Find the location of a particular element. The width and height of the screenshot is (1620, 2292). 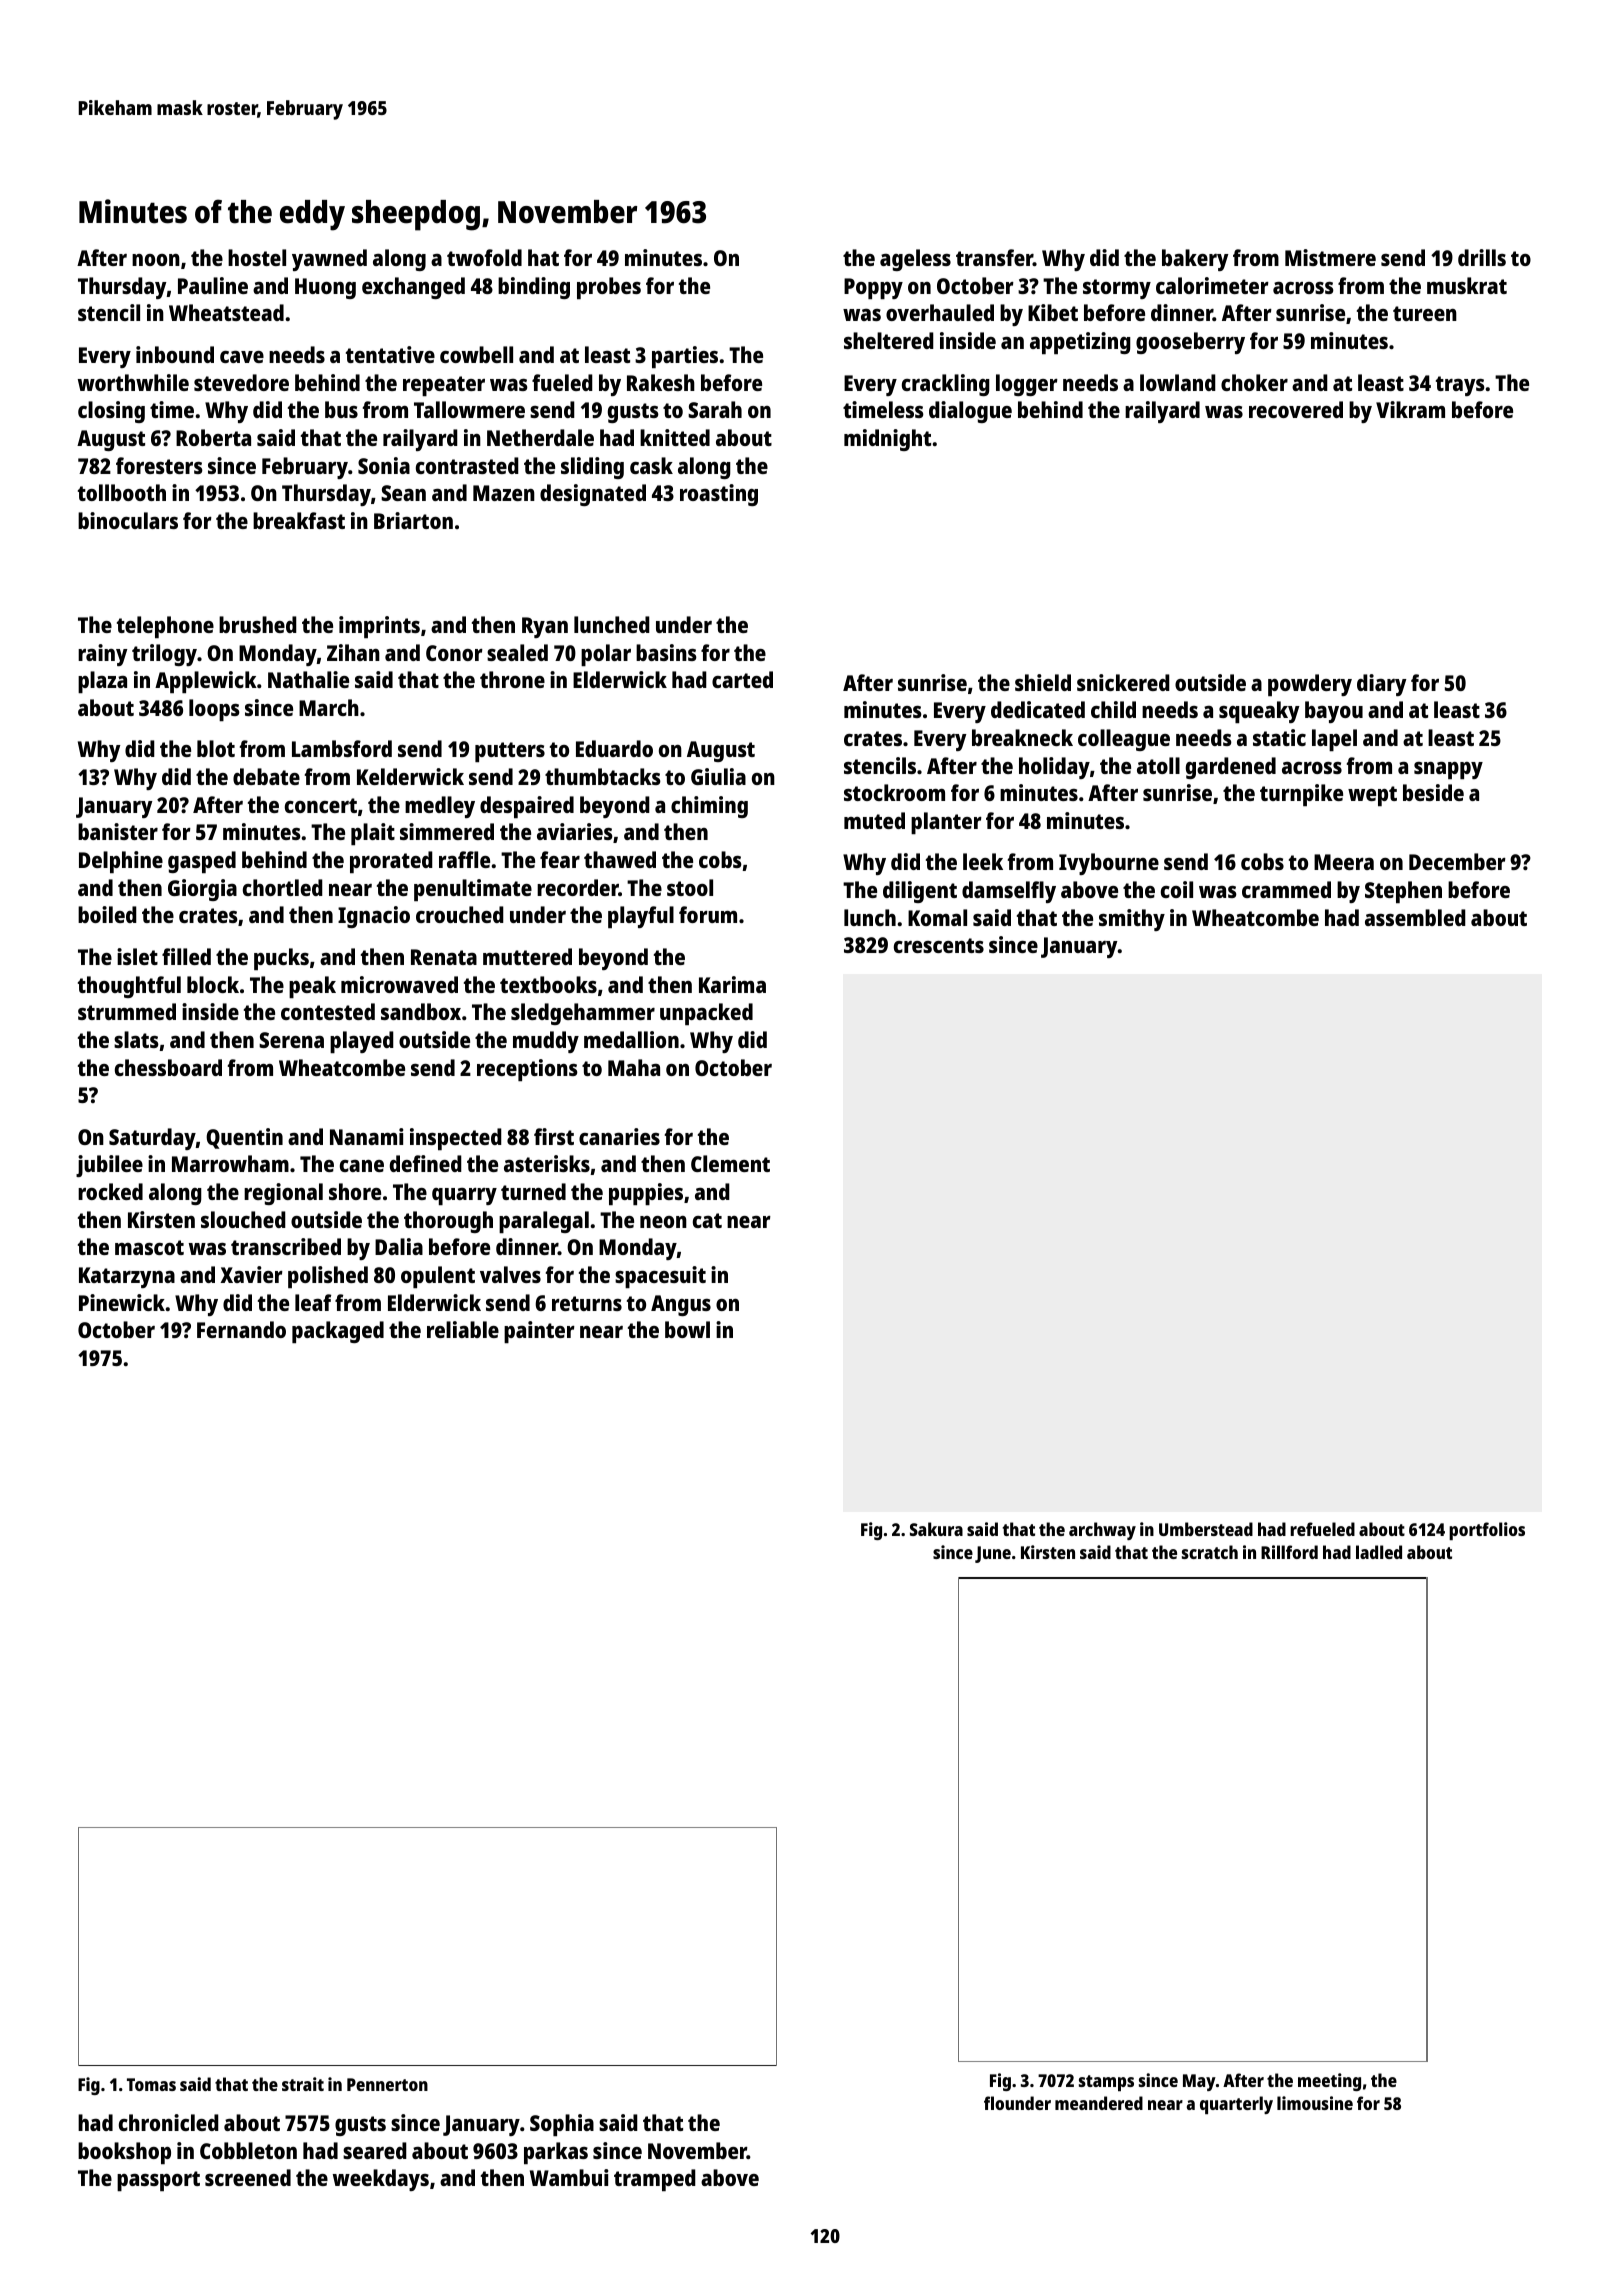

strait is located at coordinates (303, 2084).
